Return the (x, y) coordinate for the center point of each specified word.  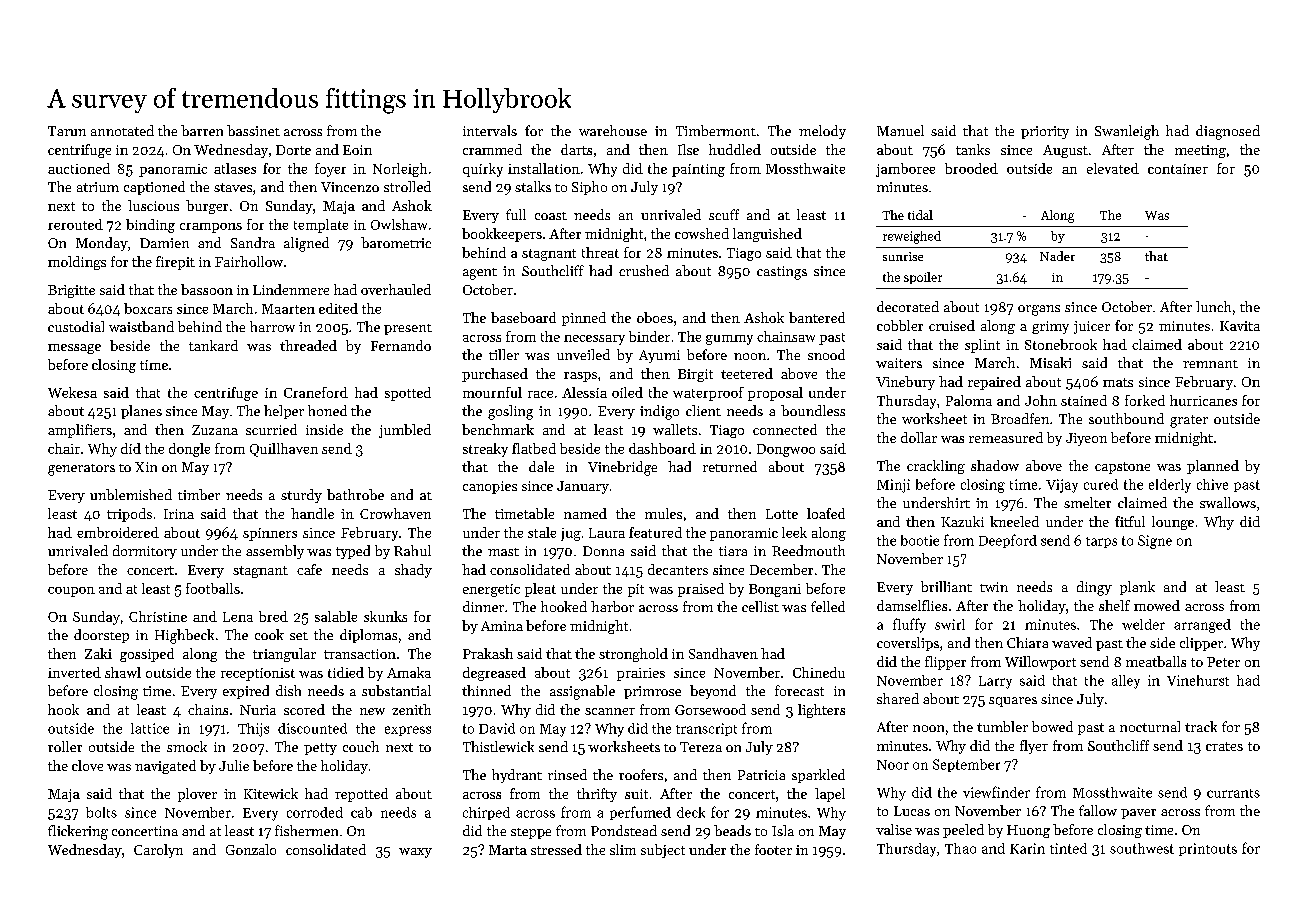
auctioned (79, 168)
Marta (508, 850)
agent (480, 274)
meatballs (1156, 661)
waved (1072, 642)
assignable (582, 692)
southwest (1142, 848)
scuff (724, 214)
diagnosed (1228, 132)
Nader (1057, 256)
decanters (678, 569)
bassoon (207, 289)
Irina (179, 514)
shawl (123, 672)
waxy (415, 853)
